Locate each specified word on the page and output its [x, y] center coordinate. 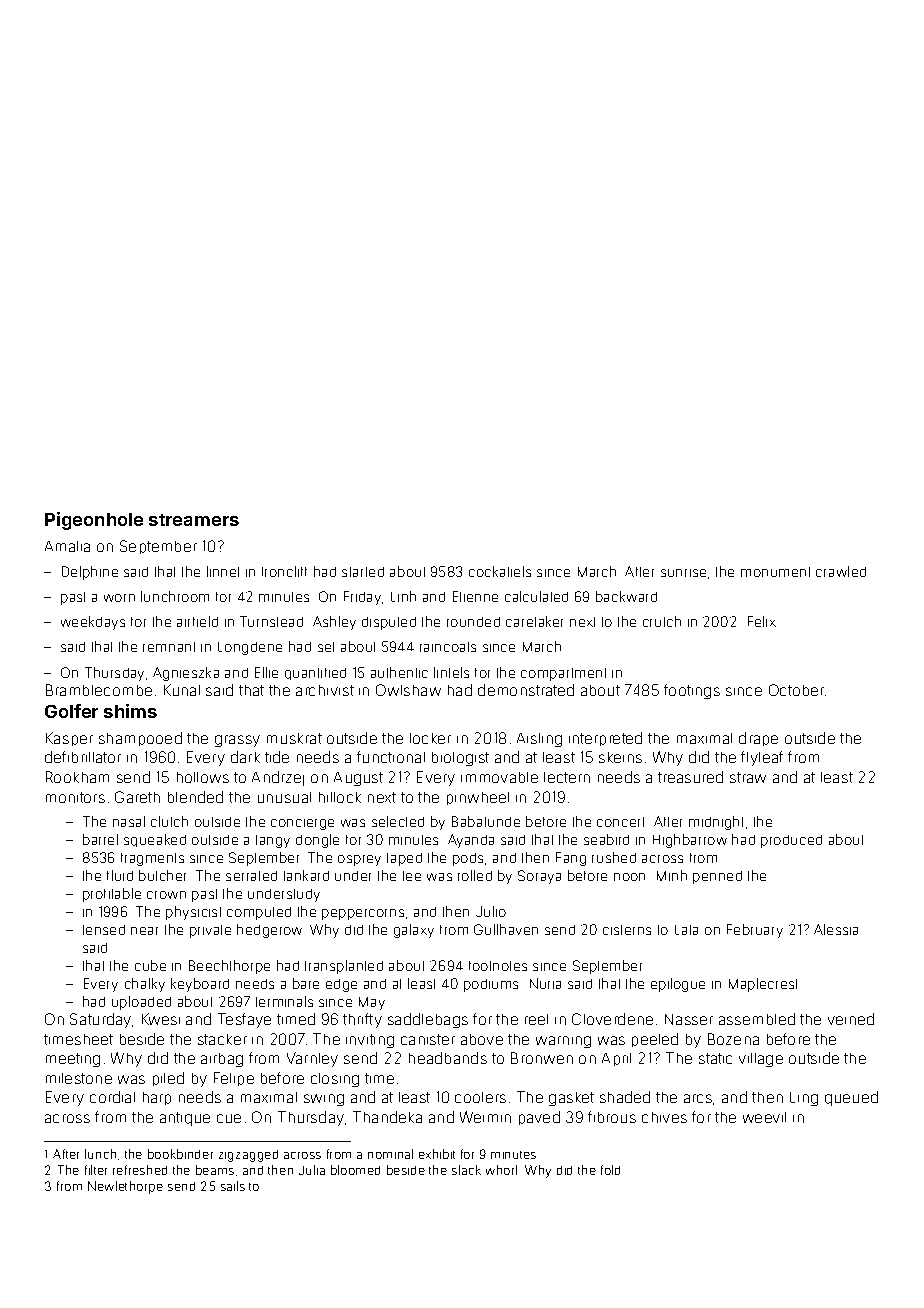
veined [851, 1019]
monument [775, 572]
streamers [194, 520]
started [363, 572]
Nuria [545, 983]
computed [259, 913]
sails [233, 1186]
